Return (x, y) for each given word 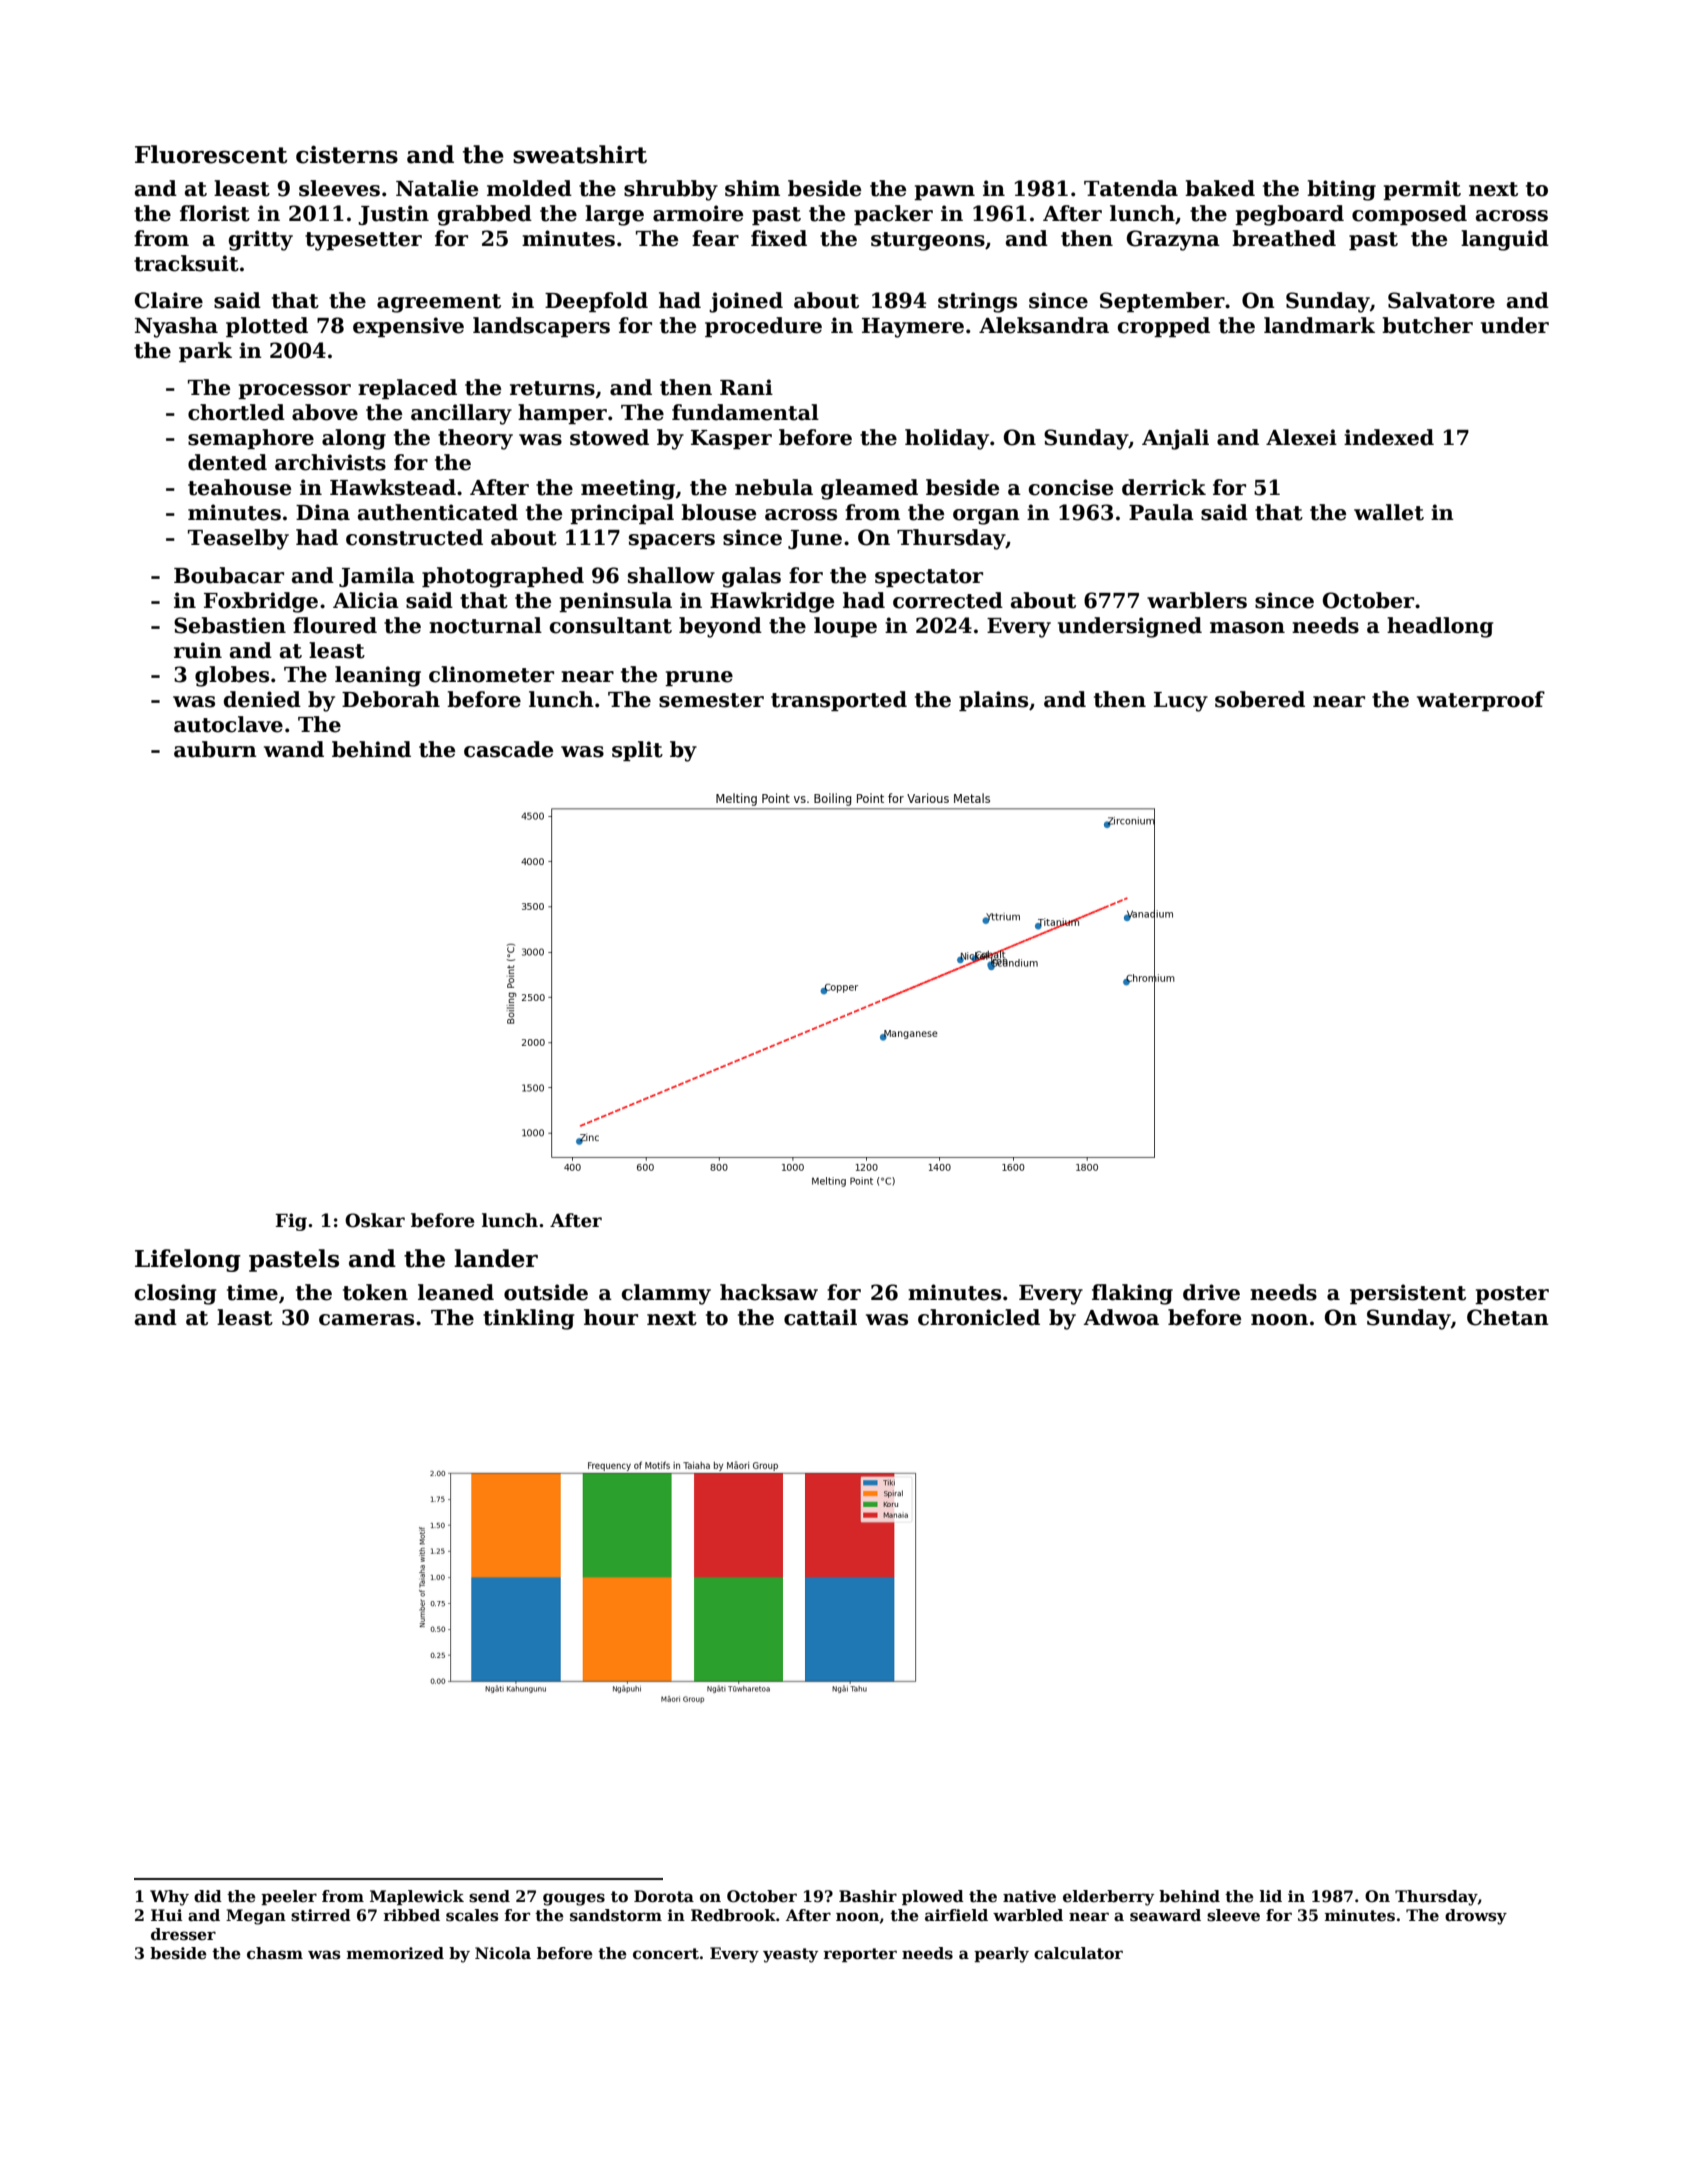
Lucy (1181, 702)
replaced (407, 389)
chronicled (979, 1317)
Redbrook (733, 1915)
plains (993, 701)
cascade (508, 749)
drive (1211, 1292)
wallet (1389, 512)
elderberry (1108, 1898)
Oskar (375, 1220)
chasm (275, 1953)
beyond (720, 627)
